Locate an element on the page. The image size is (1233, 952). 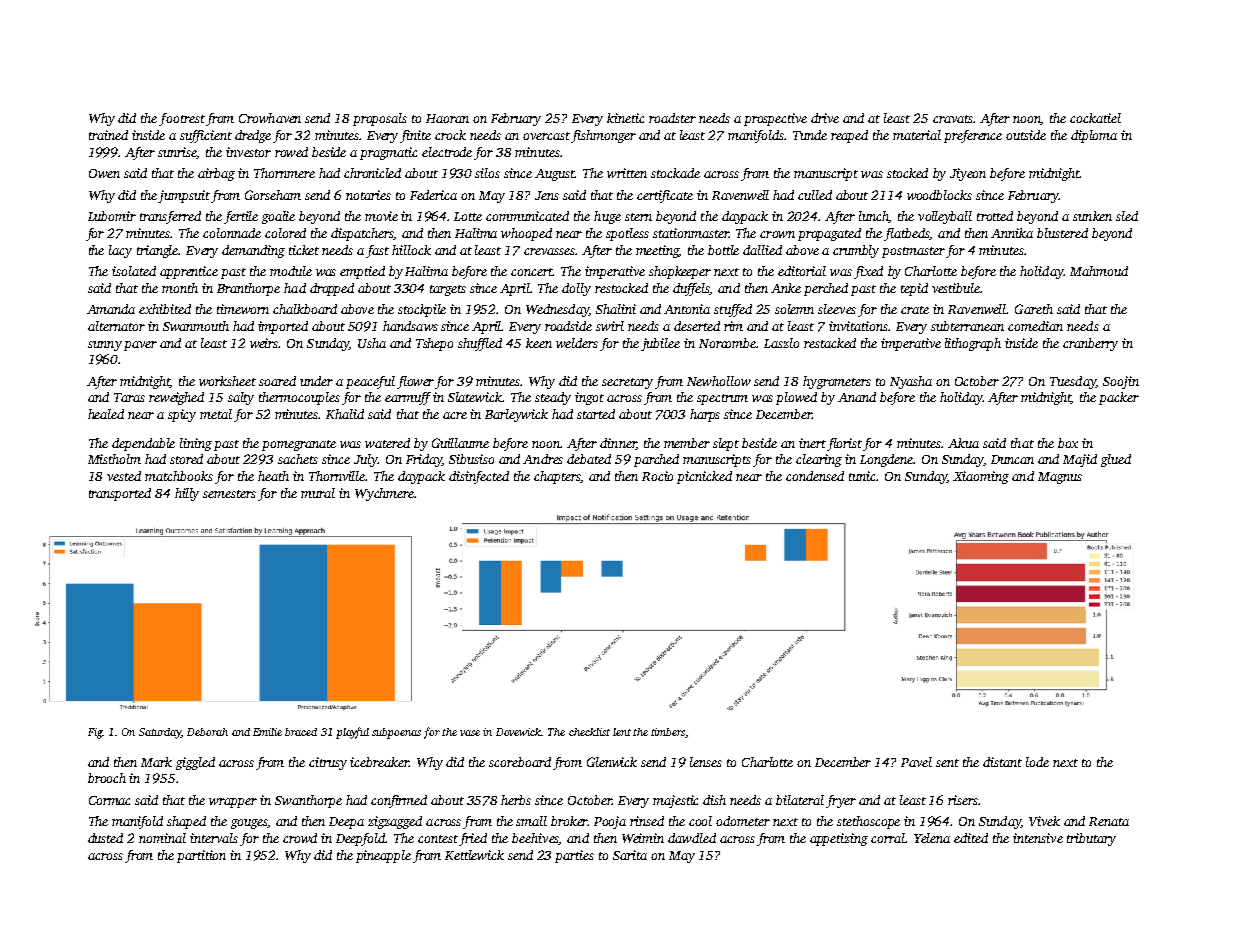
semesters is located at coordinates (229, 494).
